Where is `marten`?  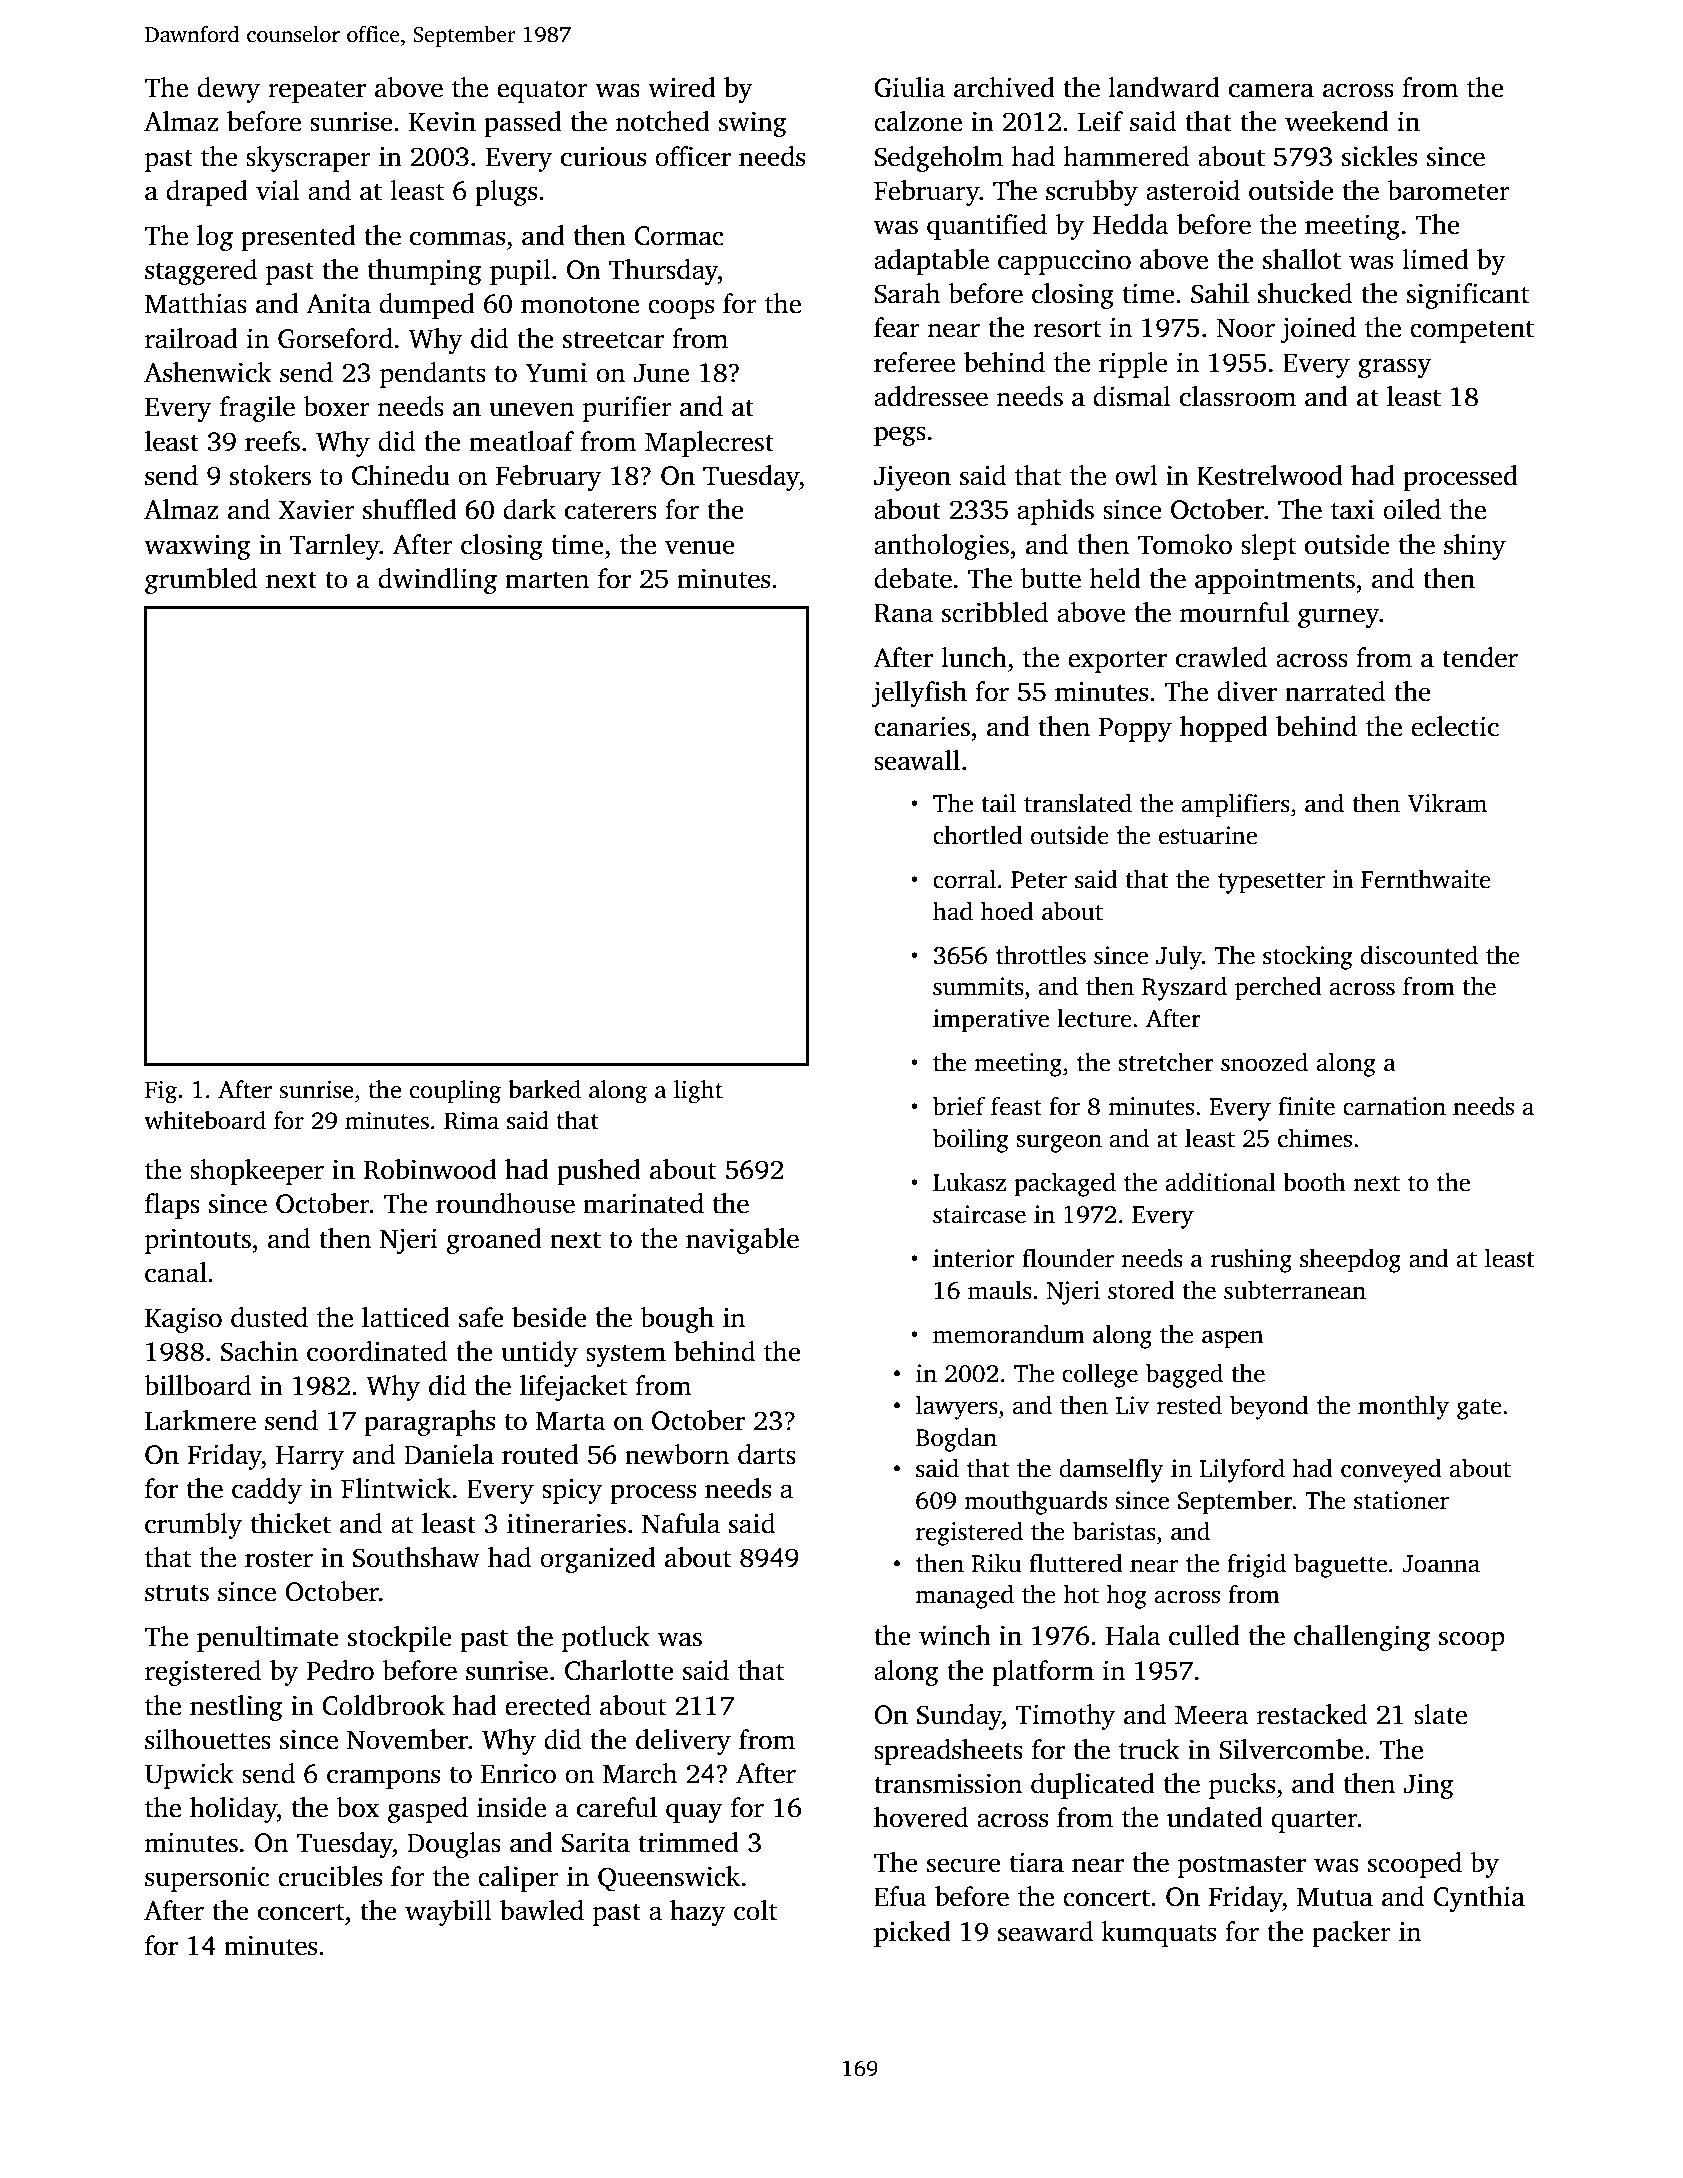
marten is located at coordinates (547, 580).
